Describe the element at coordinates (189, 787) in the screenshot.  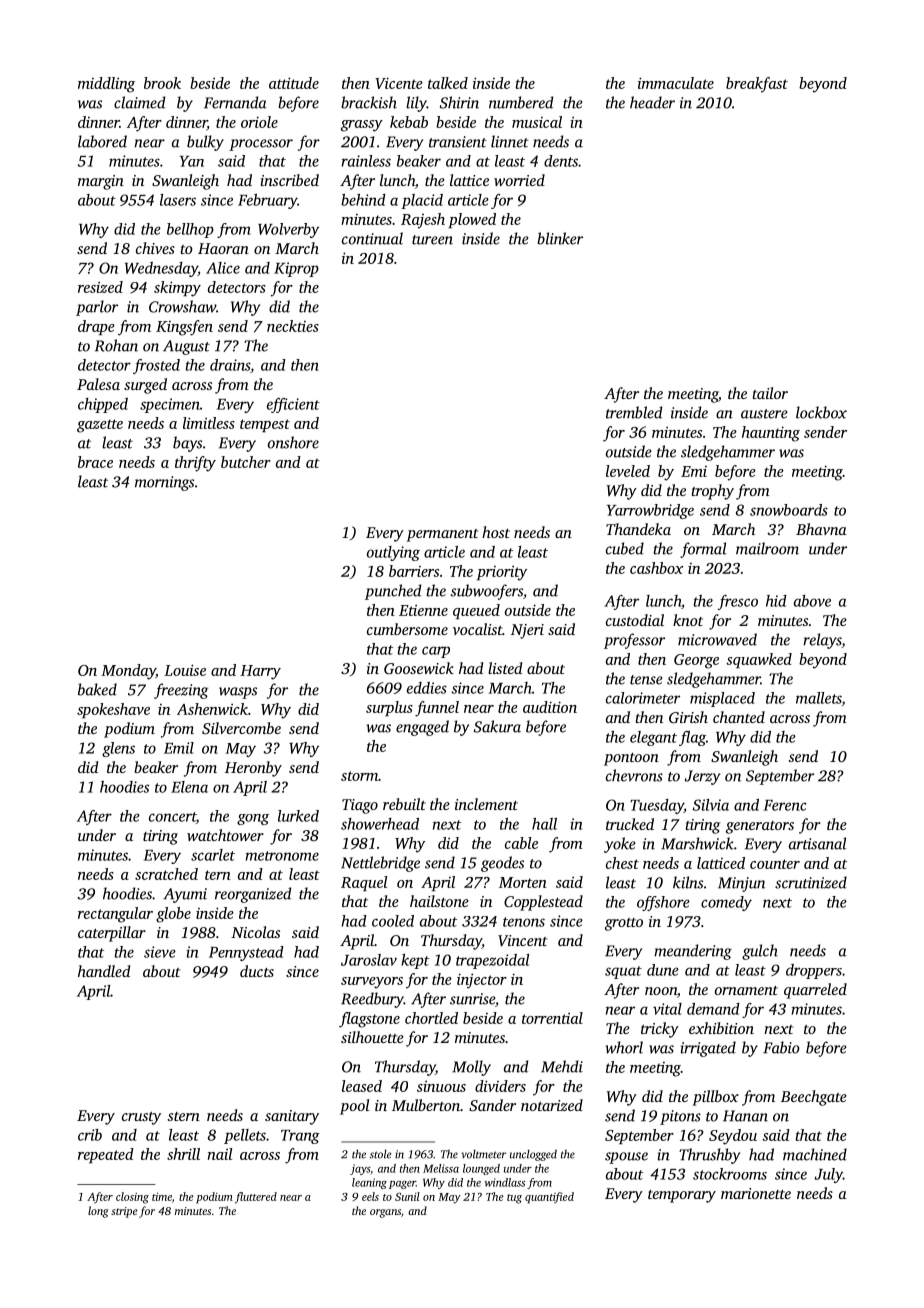
I see `Elena` at that location.
